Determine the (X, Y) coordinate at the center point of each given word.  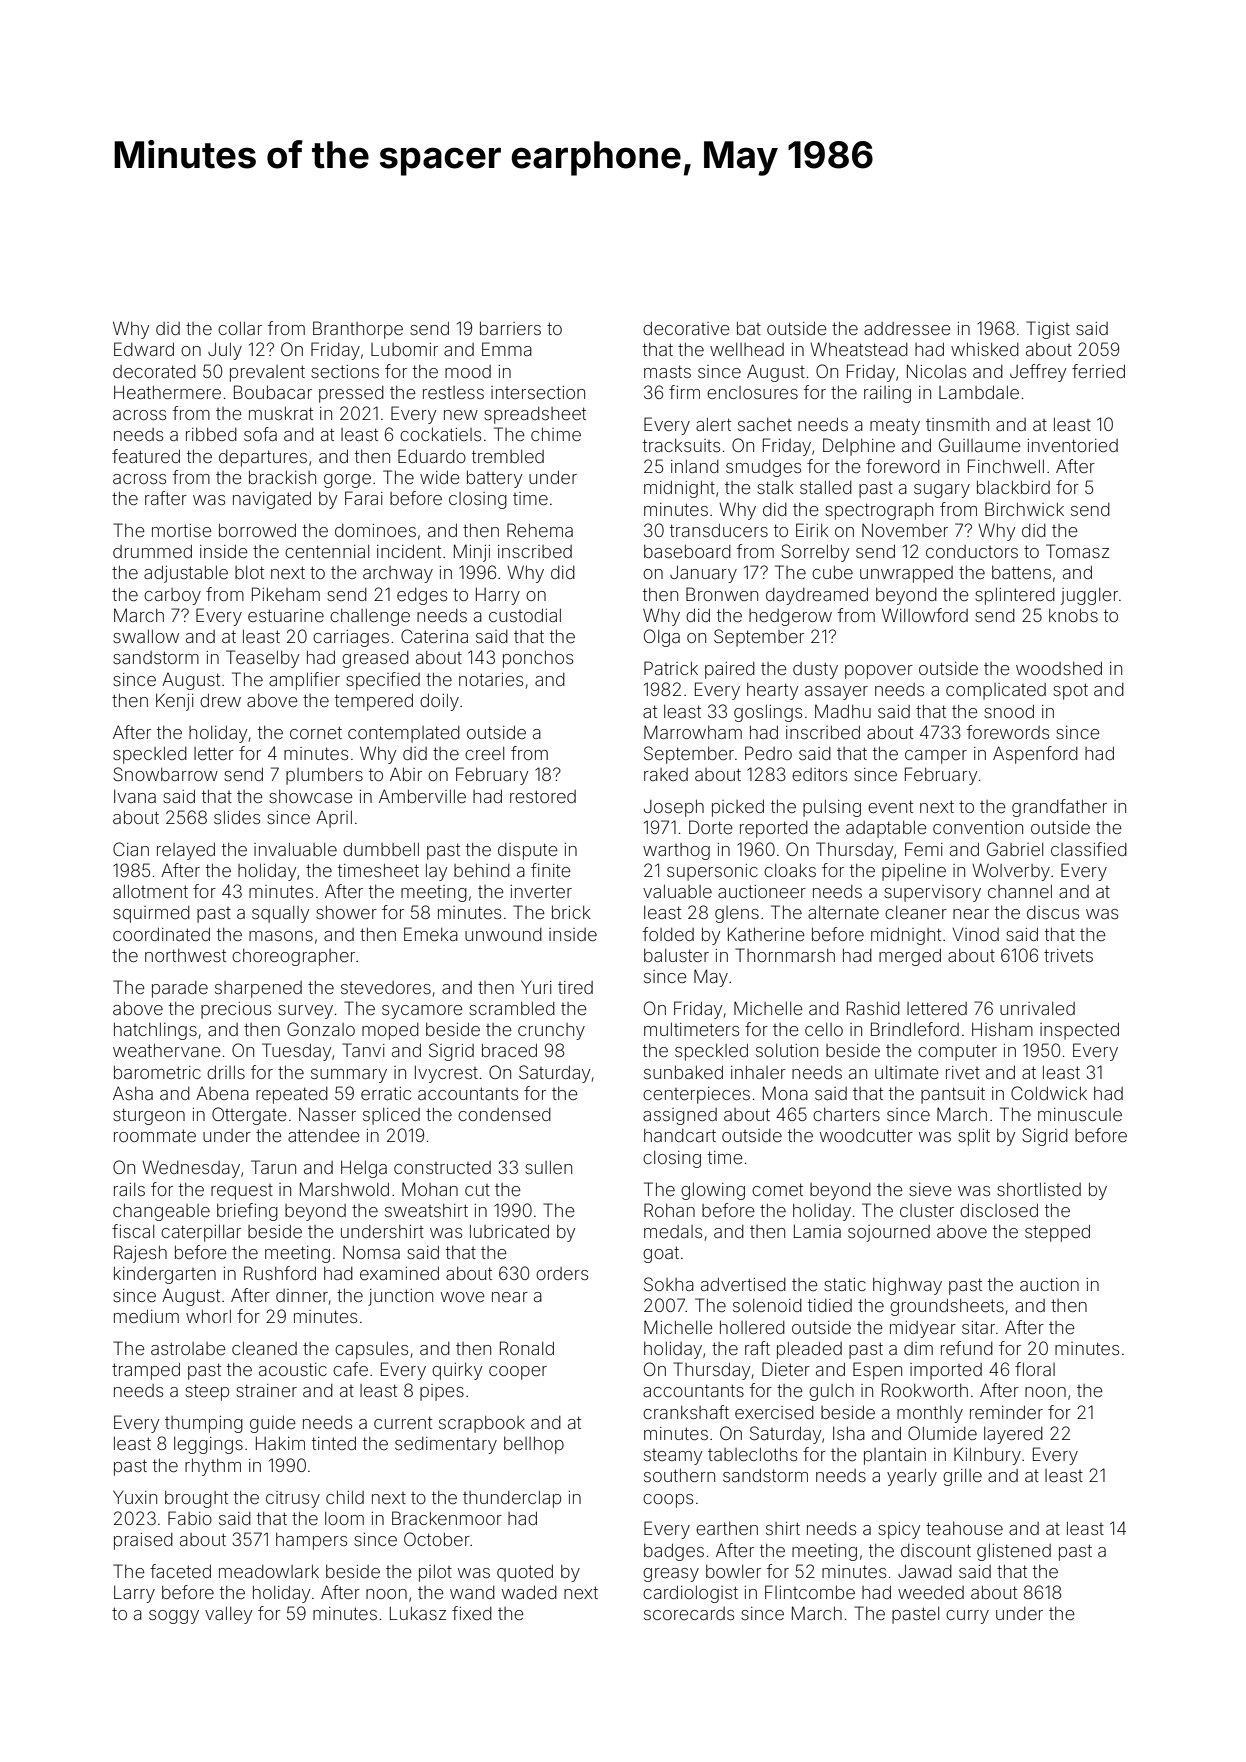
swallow (146, 636)
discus (1053, 912)
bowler (733, 1571)
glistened (1014, 1552)
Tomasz (1077, 551)
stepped (1057, 1233)
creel (484, 753)
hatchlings (155, 1031)
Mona (785, 1093)
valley (228, 1615)
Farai (364, 498)
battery (494, 479)
